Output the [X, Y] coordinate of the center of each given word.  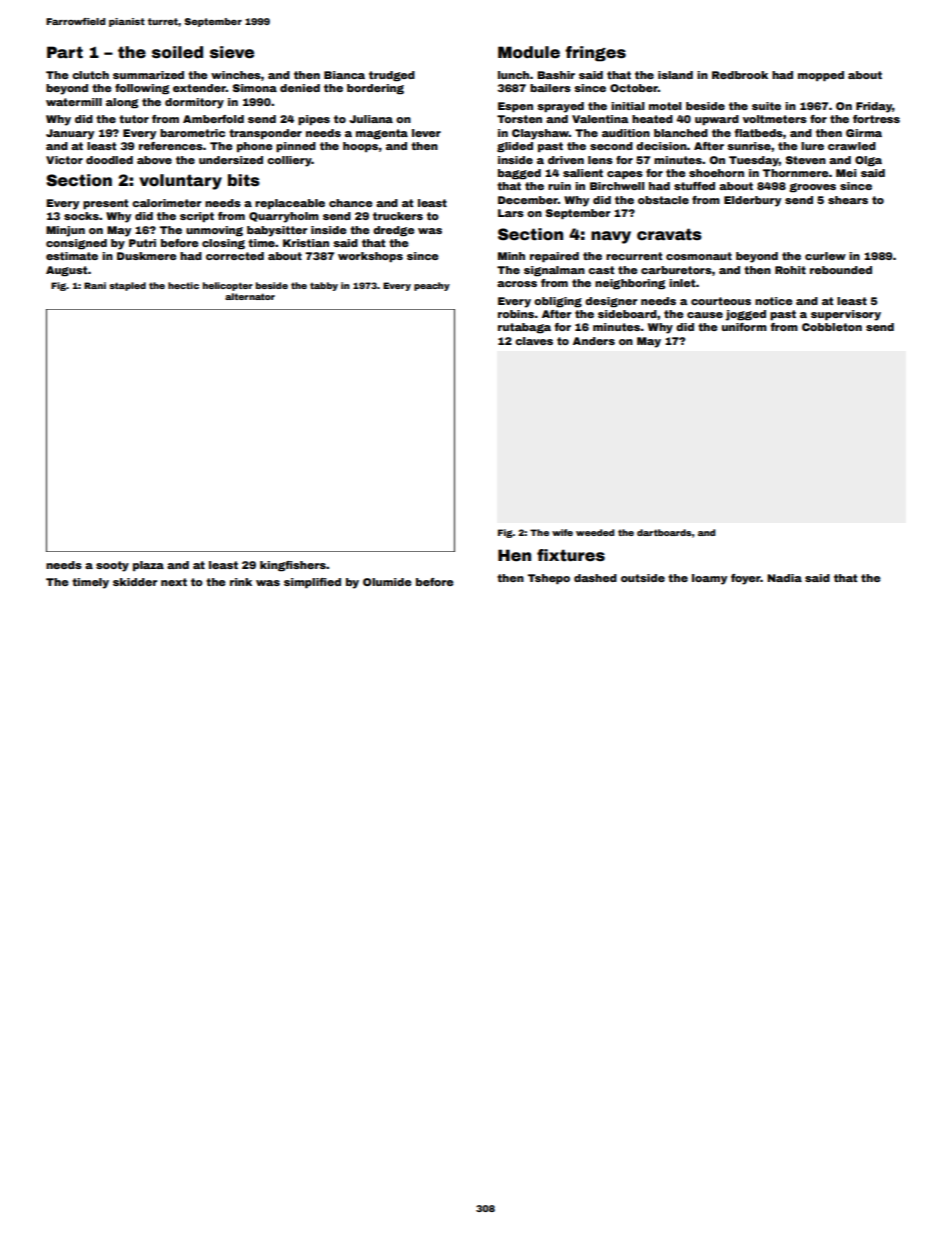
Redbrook [740, 75]
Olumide [387, 582]
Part [65, 52]
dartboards [664, 532]
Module [529, 52]
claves [534, 341]
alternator [250, 296]
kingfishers [293, 566]
